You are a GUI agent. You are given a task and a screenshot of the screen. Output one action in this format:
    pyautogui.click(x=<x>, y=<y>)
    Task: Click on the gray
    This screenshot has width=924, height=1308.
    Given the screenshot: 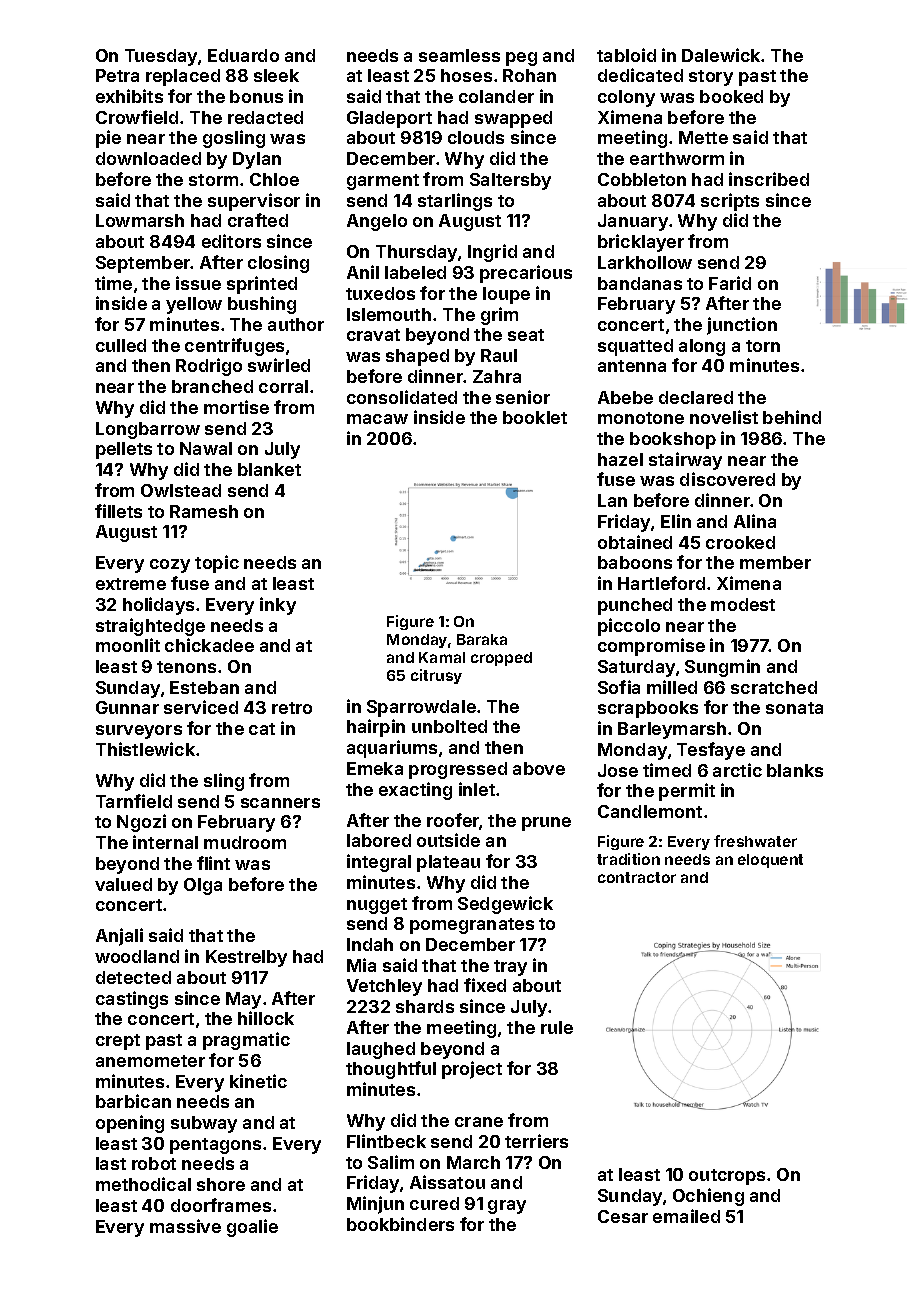 What is the action you would take?
    pyautogui.click(x=507, y=1207)
